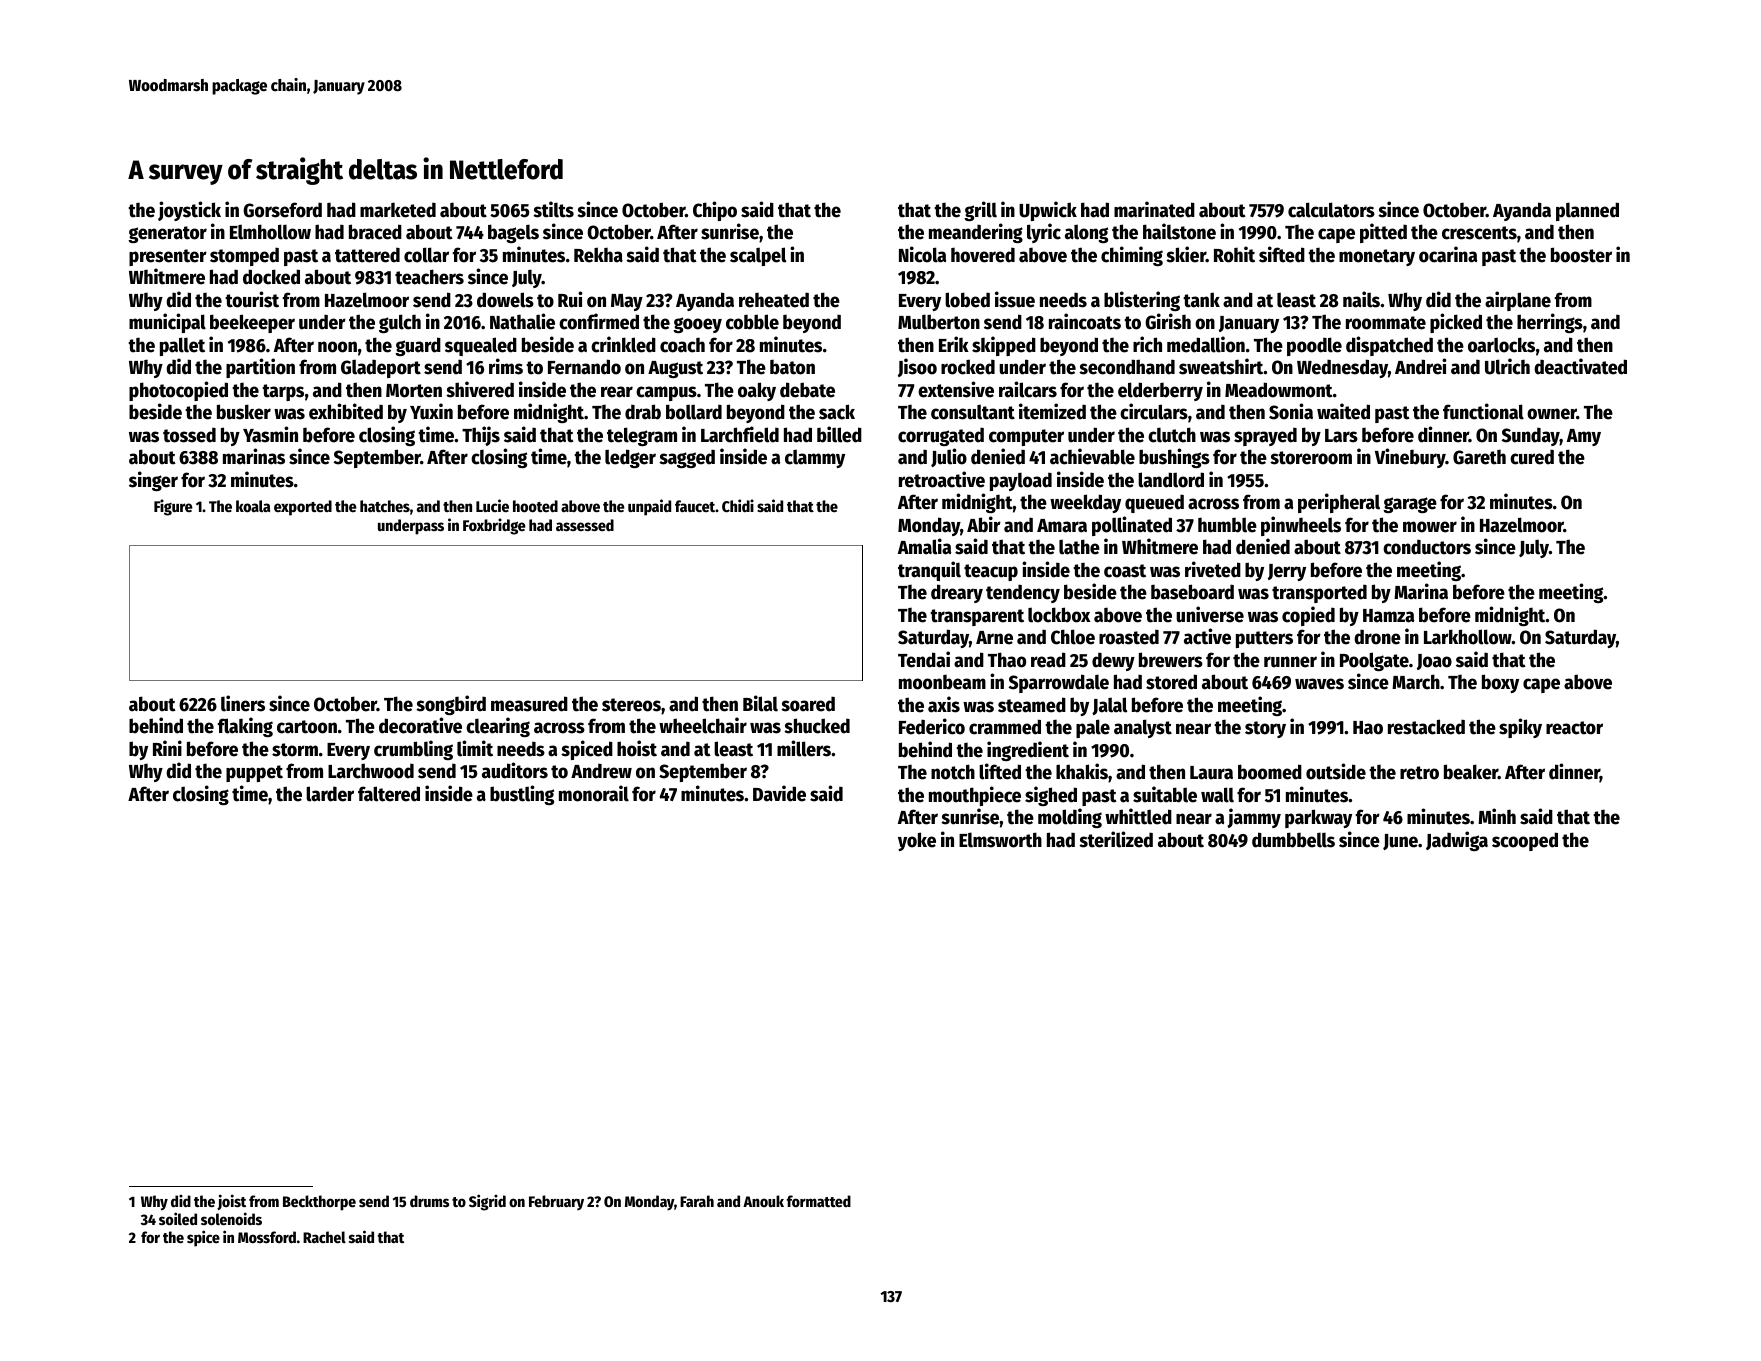  What do you see at coordinates (522, 795) in the image?
I see `bustling` at bounding box center [522, 795].
